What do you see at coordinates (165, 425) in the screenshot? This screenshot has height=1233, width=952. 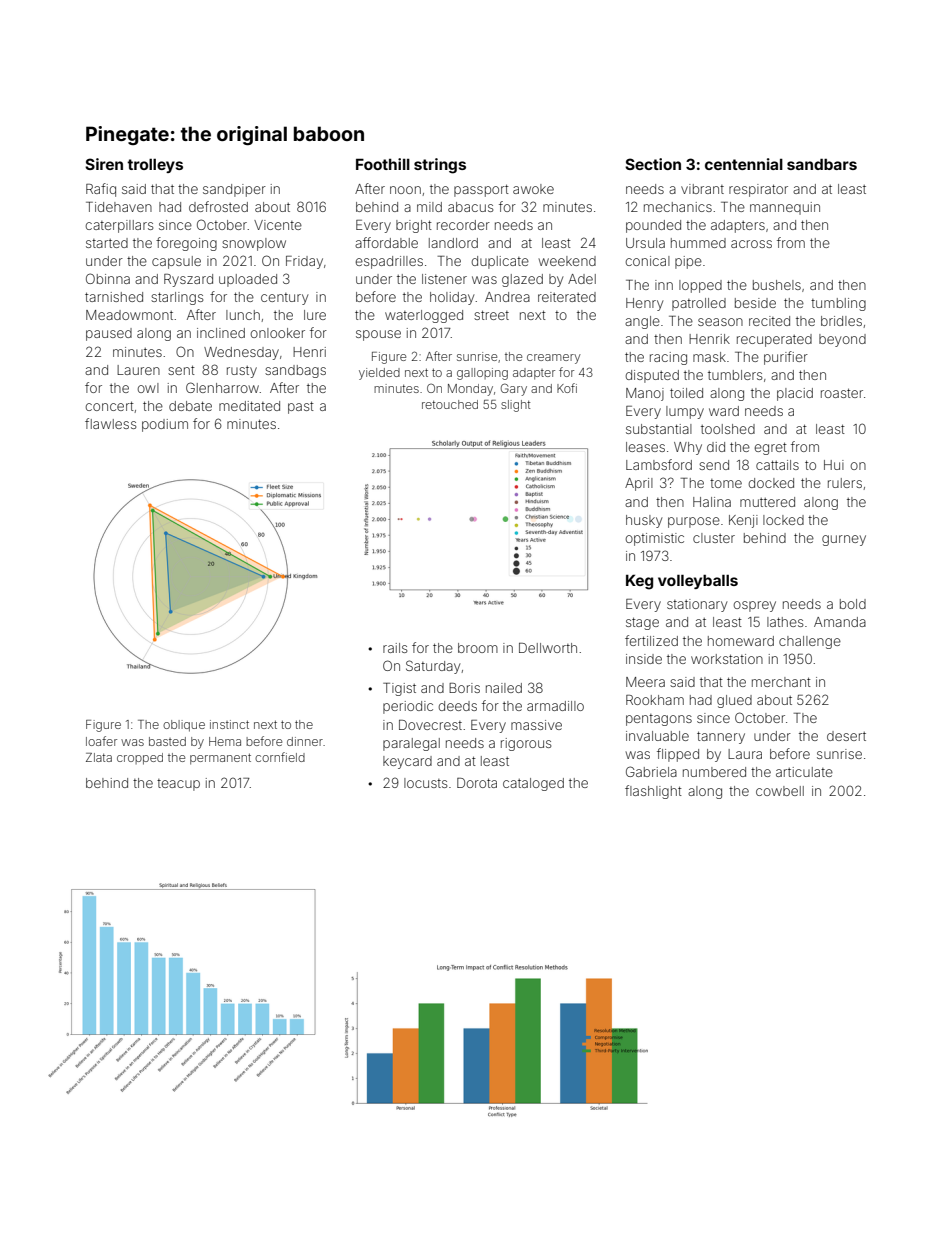 I see `podium` at bounding box center [165, 425].
